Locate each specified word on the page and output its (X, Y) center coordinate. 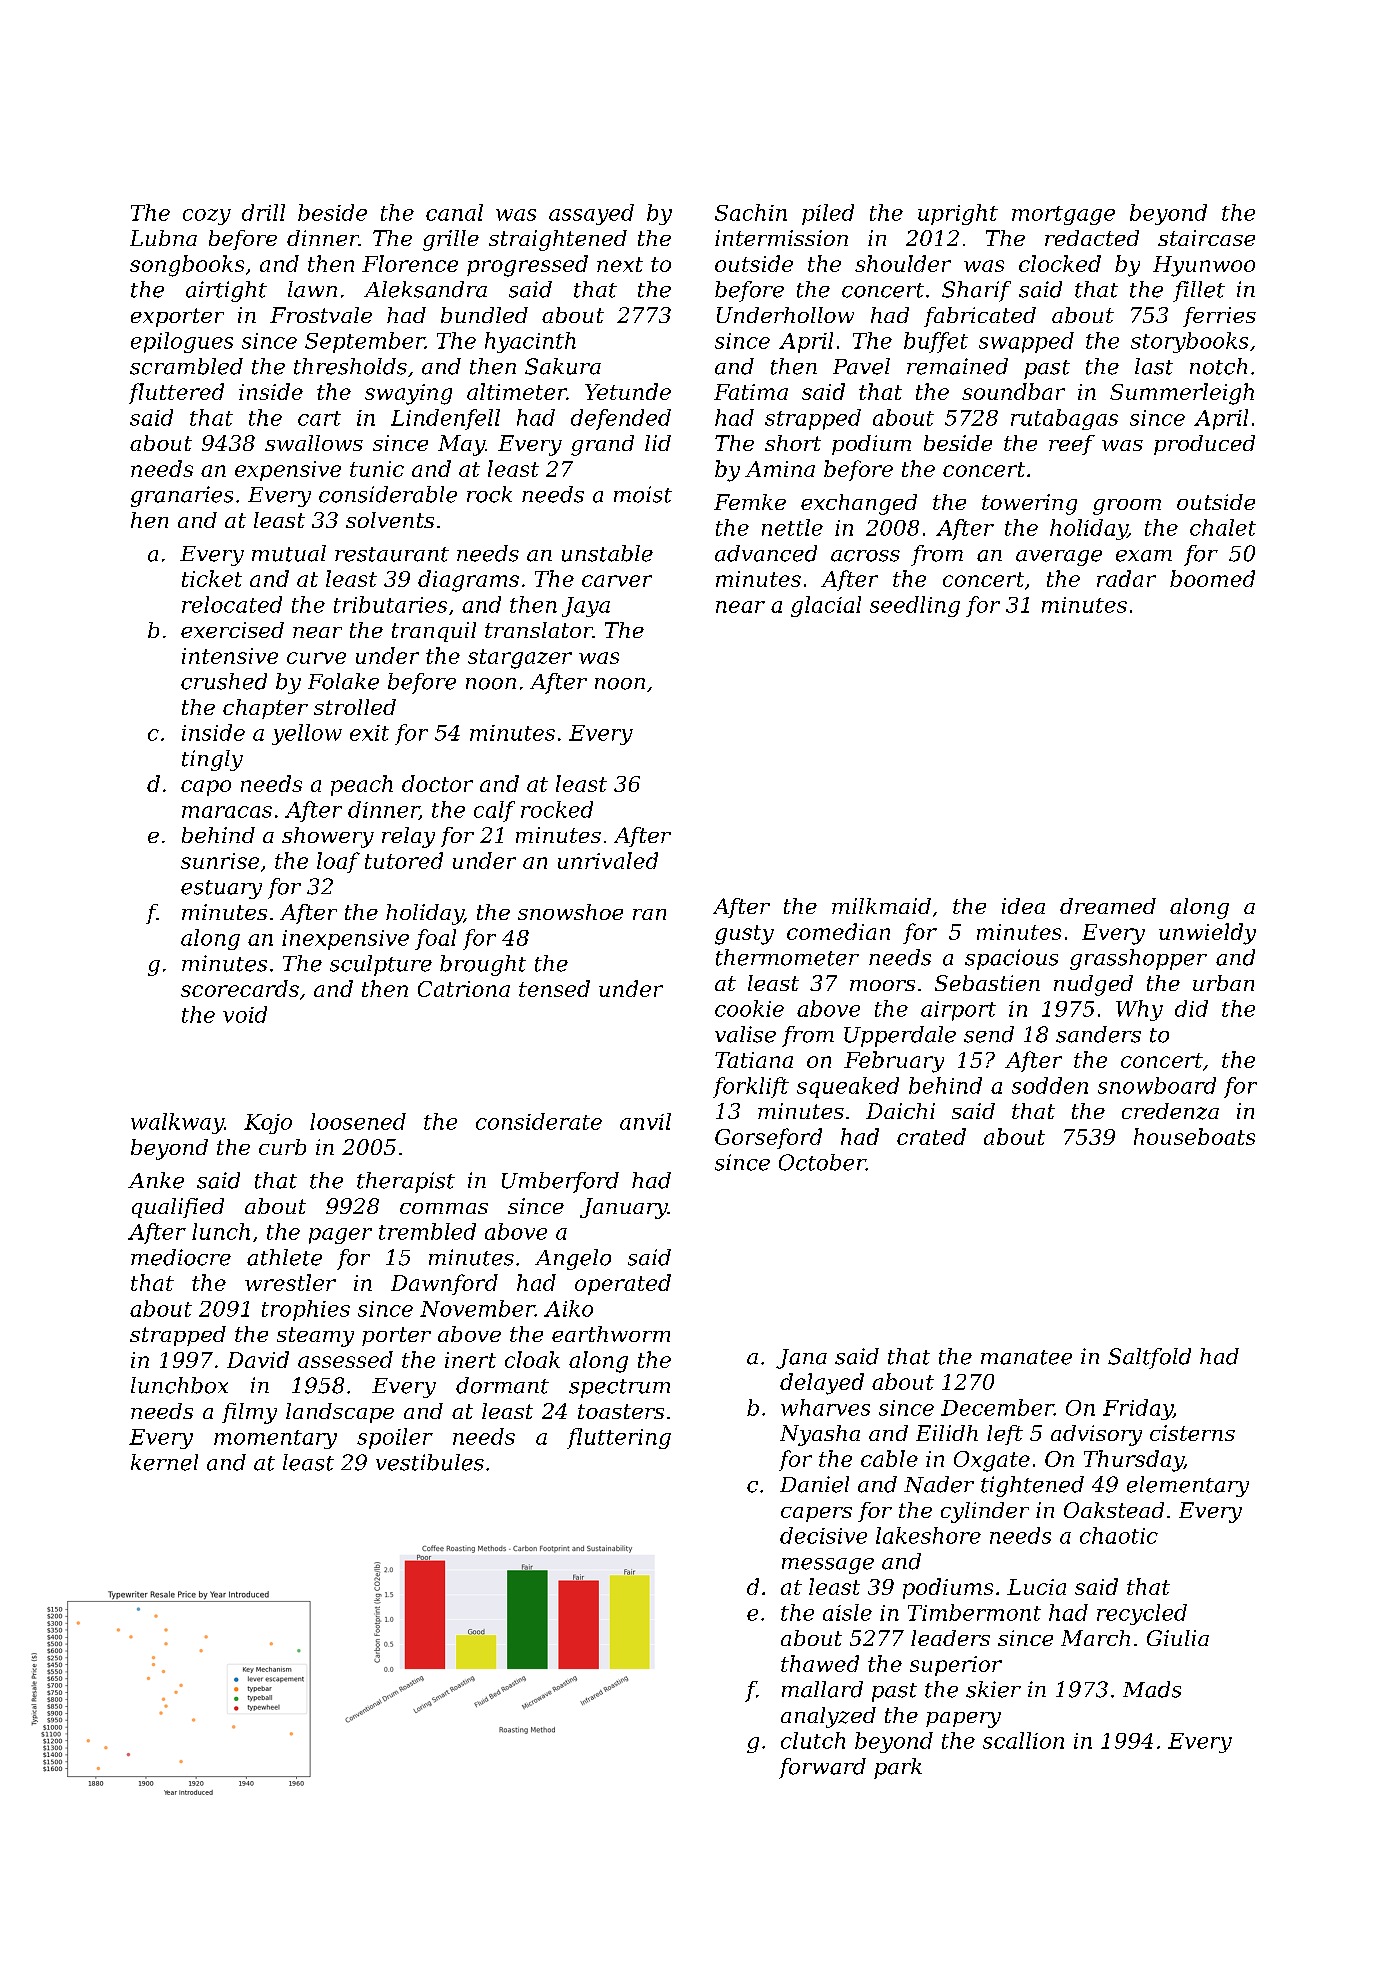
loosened (358, 1121)
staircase (1206, 238)
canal (454, 212)
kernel (164, 1462)
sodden (1050, 1085)
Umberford (560, 1182)
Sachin (751, 212)
